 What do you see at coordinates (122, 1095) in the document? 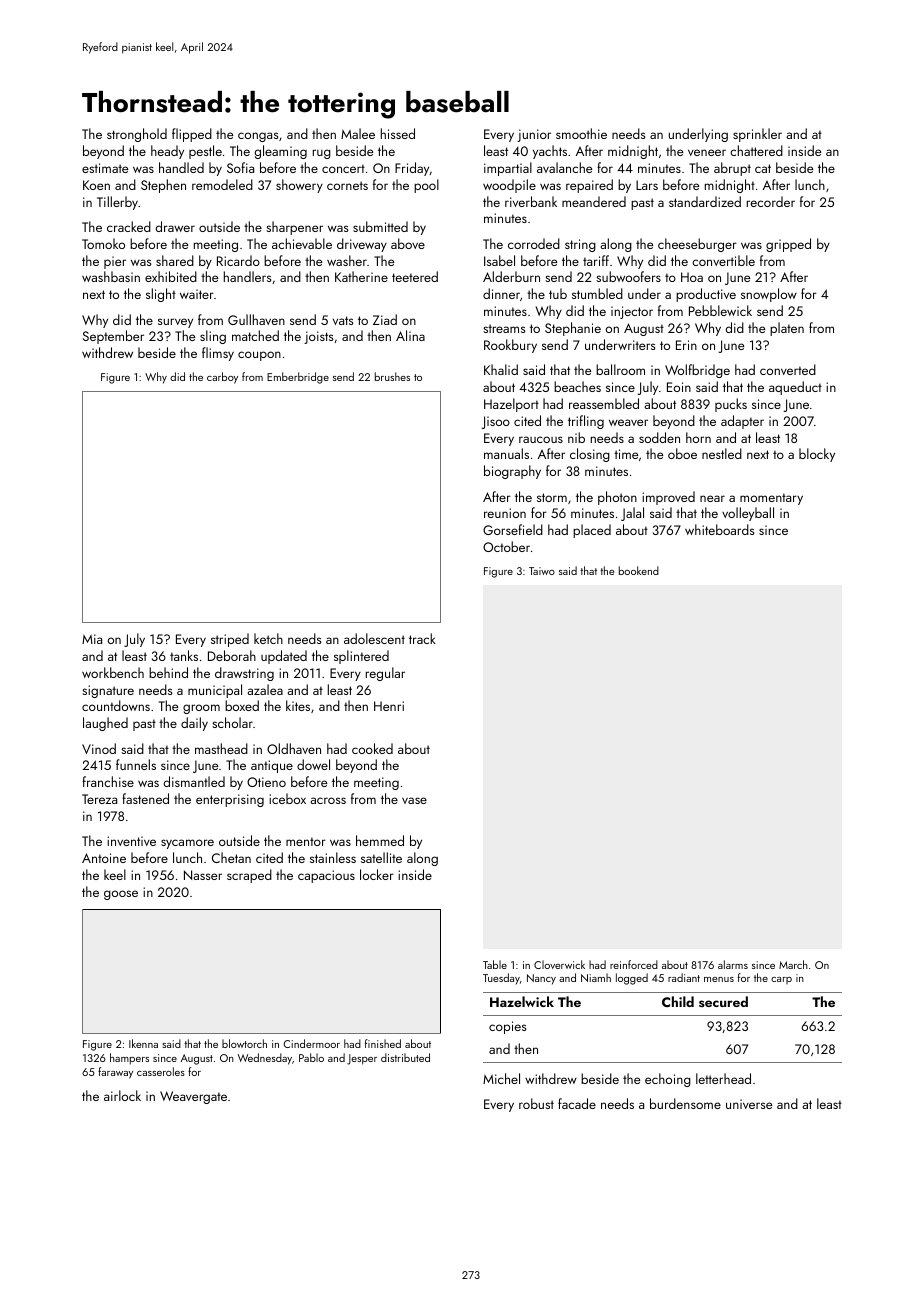
I see `airlock` at bounding box center [122, 1095].
